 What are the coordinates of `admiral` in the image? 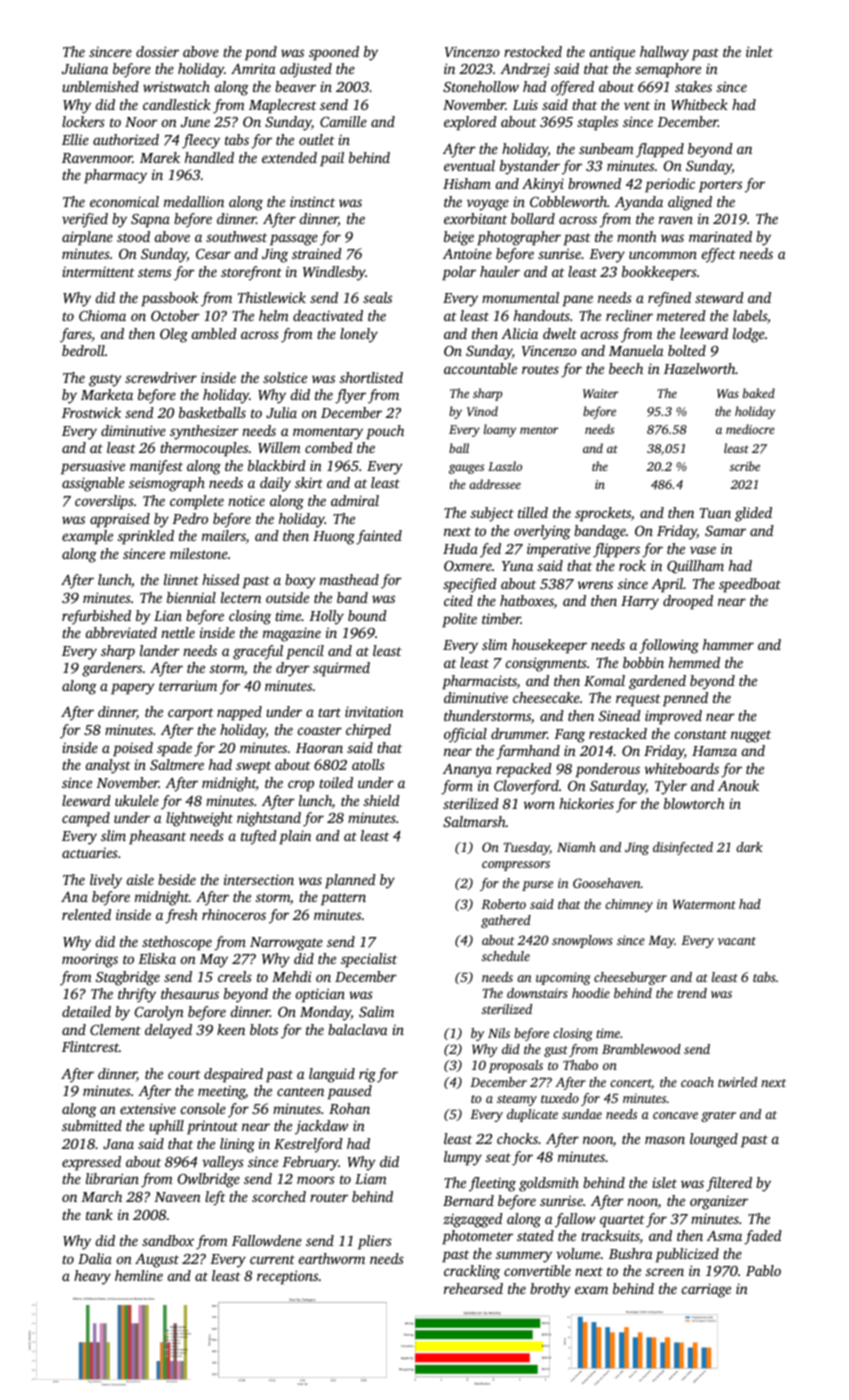 It's located at (355, 500).
